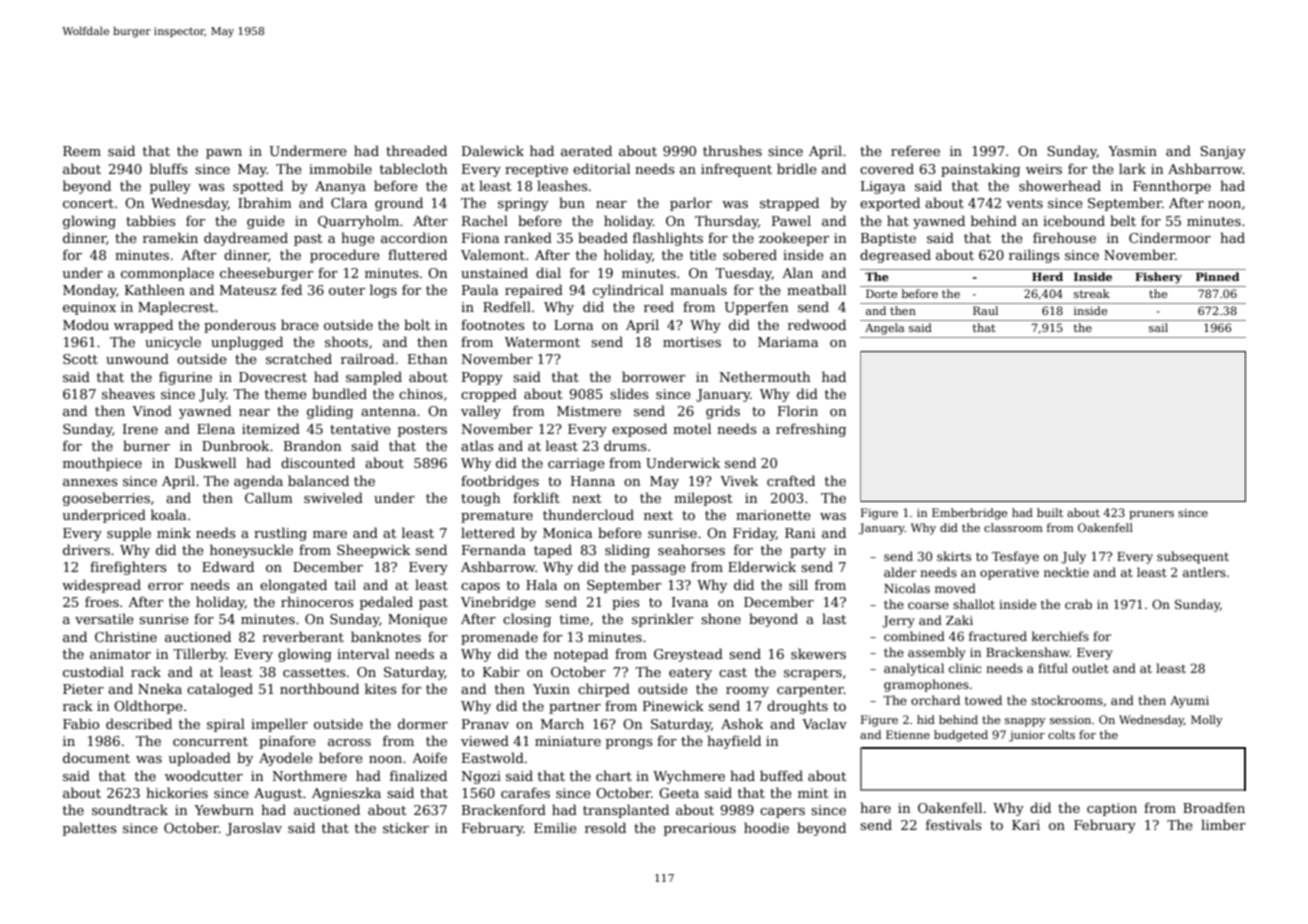 This document has width=1308, height=924. What do you see at coordinates (148, 707) in the document?
I see `Oldthorpe` at bounding box center [148, 707].
